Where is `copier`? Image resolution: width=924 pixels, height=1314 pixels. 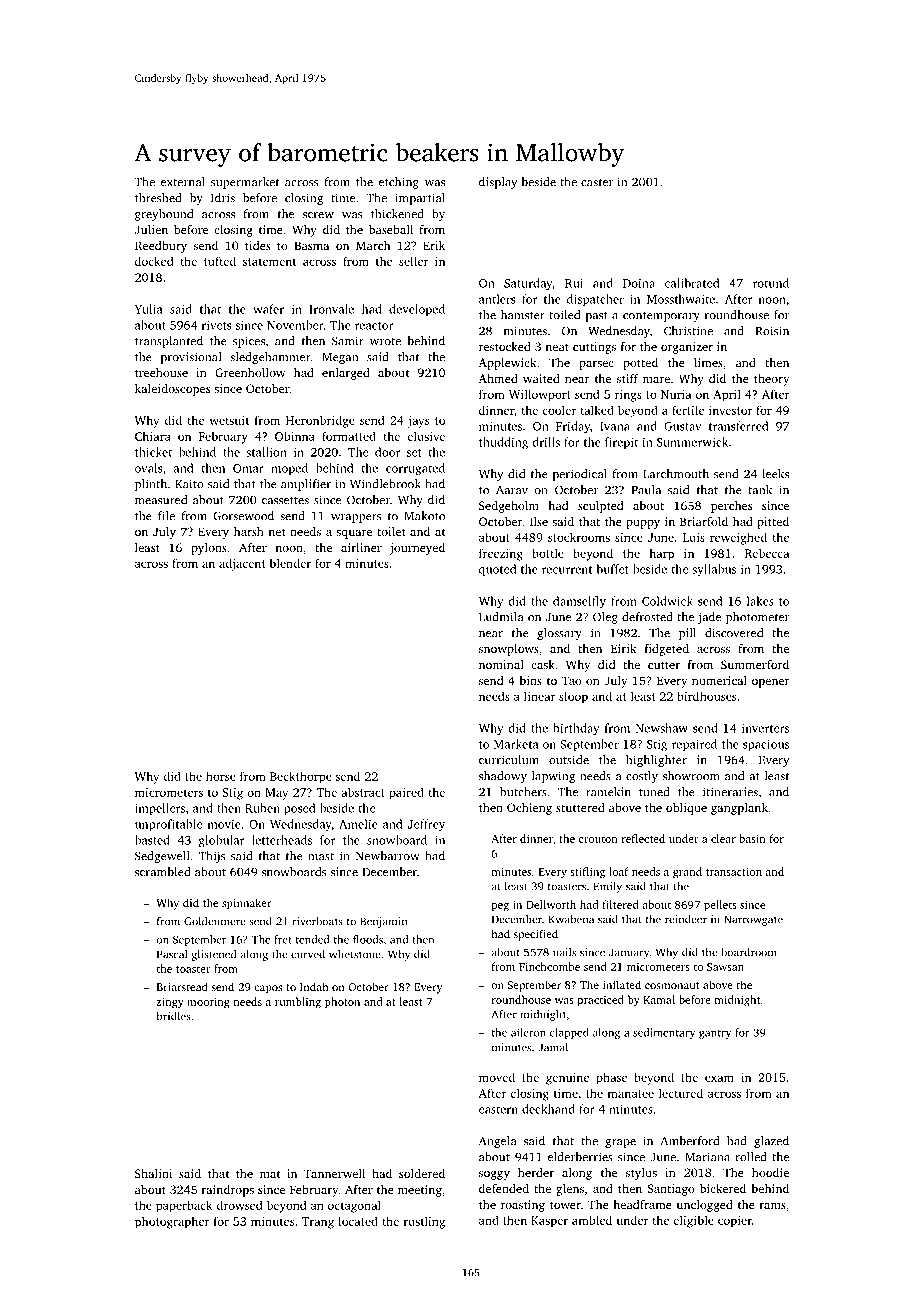
copier is located at coordinates (735, 1222).
